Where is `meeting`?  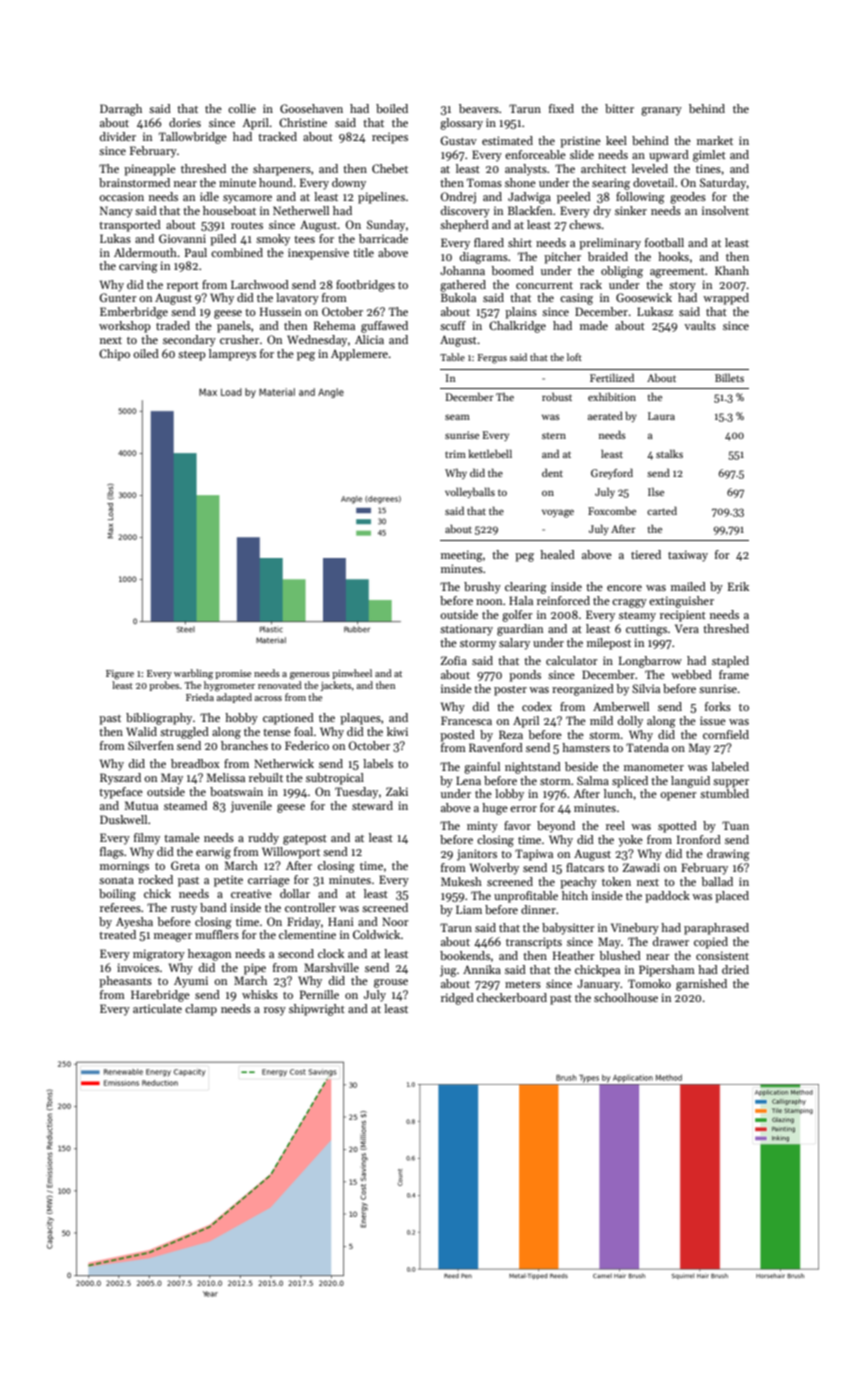
meeting is located at coordinates (461, 556).
